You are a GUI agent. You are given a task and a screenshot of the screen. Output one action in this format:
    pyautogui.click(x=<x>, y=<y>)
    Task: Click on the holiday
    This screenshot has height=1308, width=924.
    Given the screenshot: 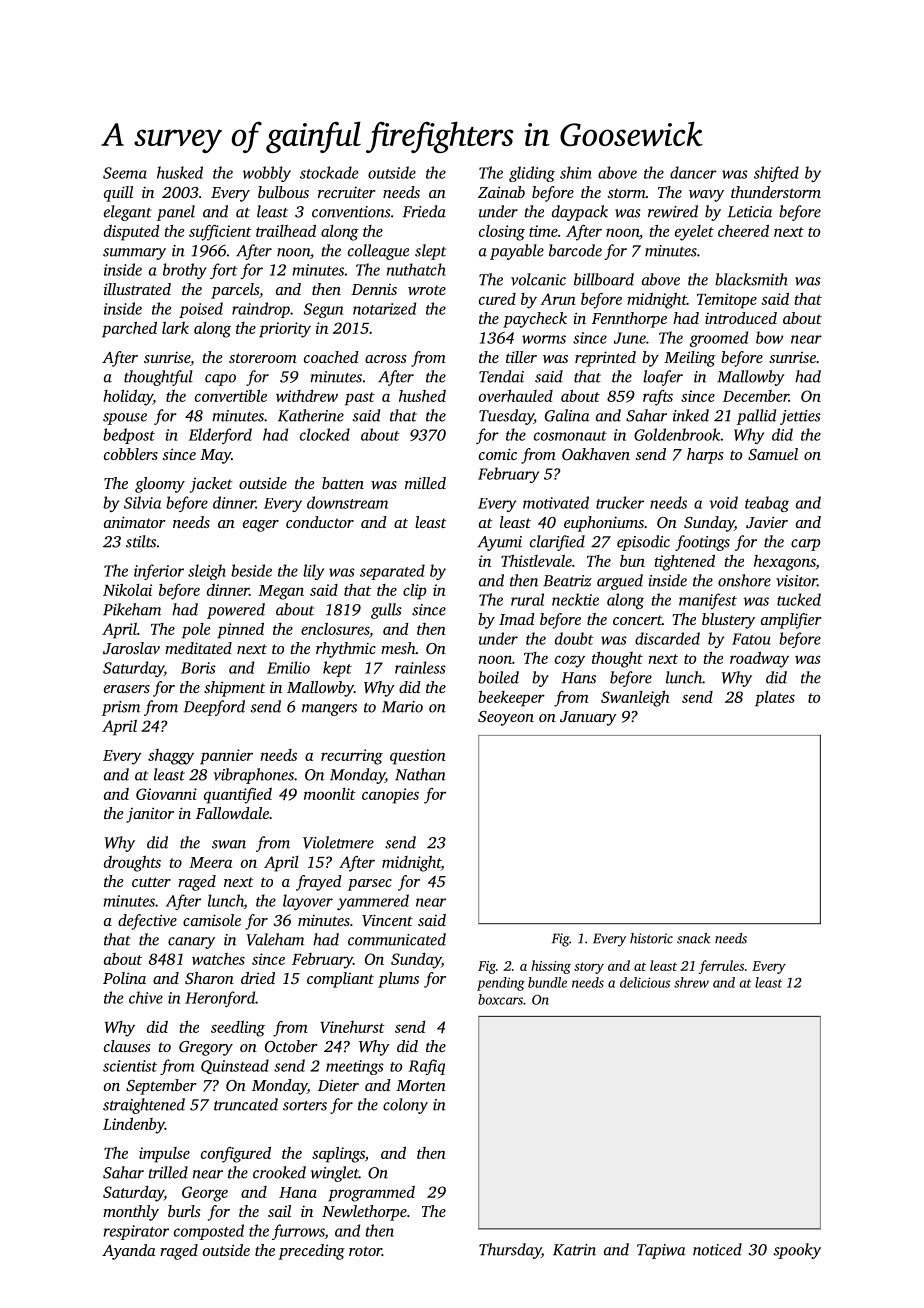 What is the action you would take?
    pyautogui.click(x=128, y=398)
